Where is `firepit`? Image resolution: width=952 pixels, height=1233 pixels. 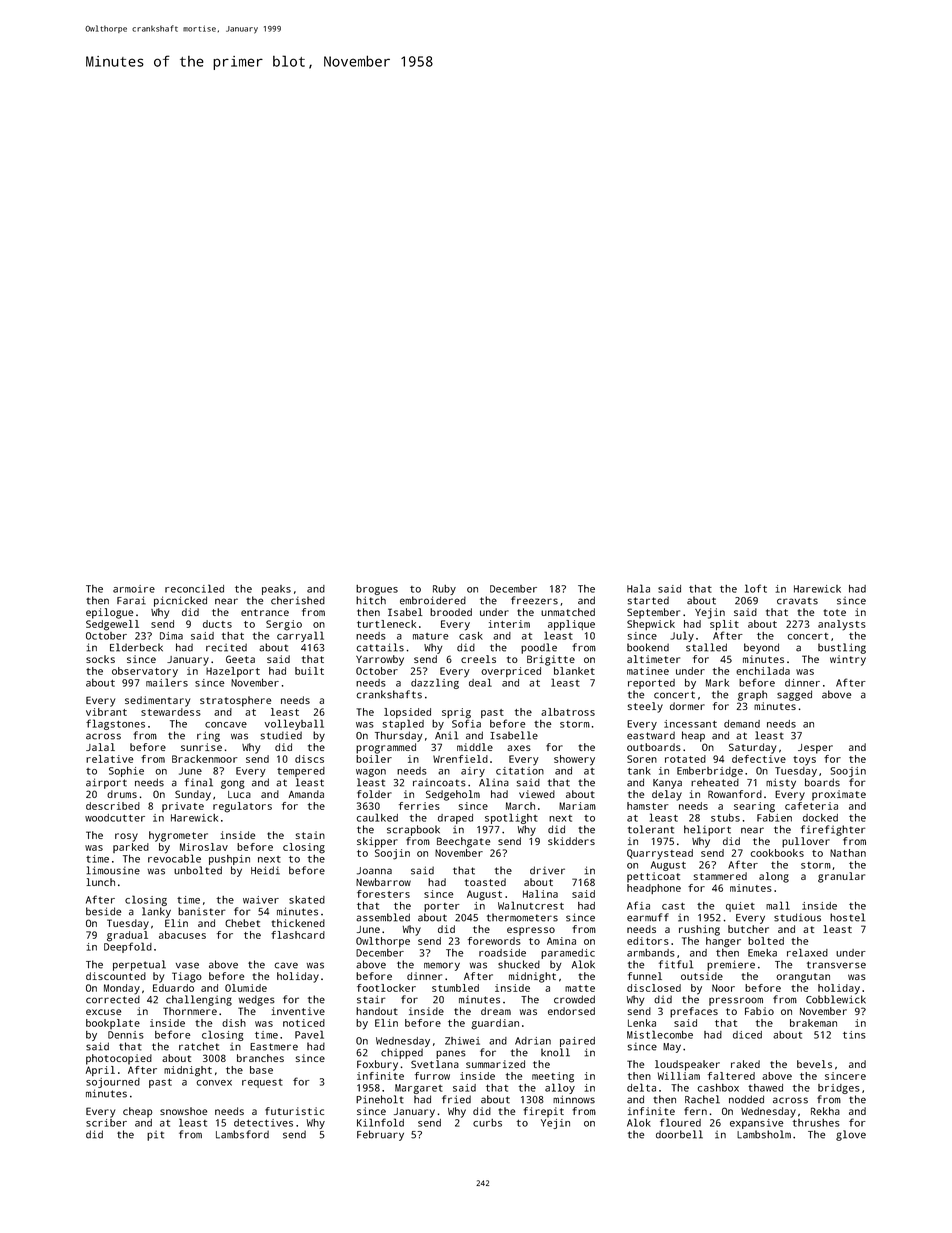
firepit is located at coordinates (544, 1112).
